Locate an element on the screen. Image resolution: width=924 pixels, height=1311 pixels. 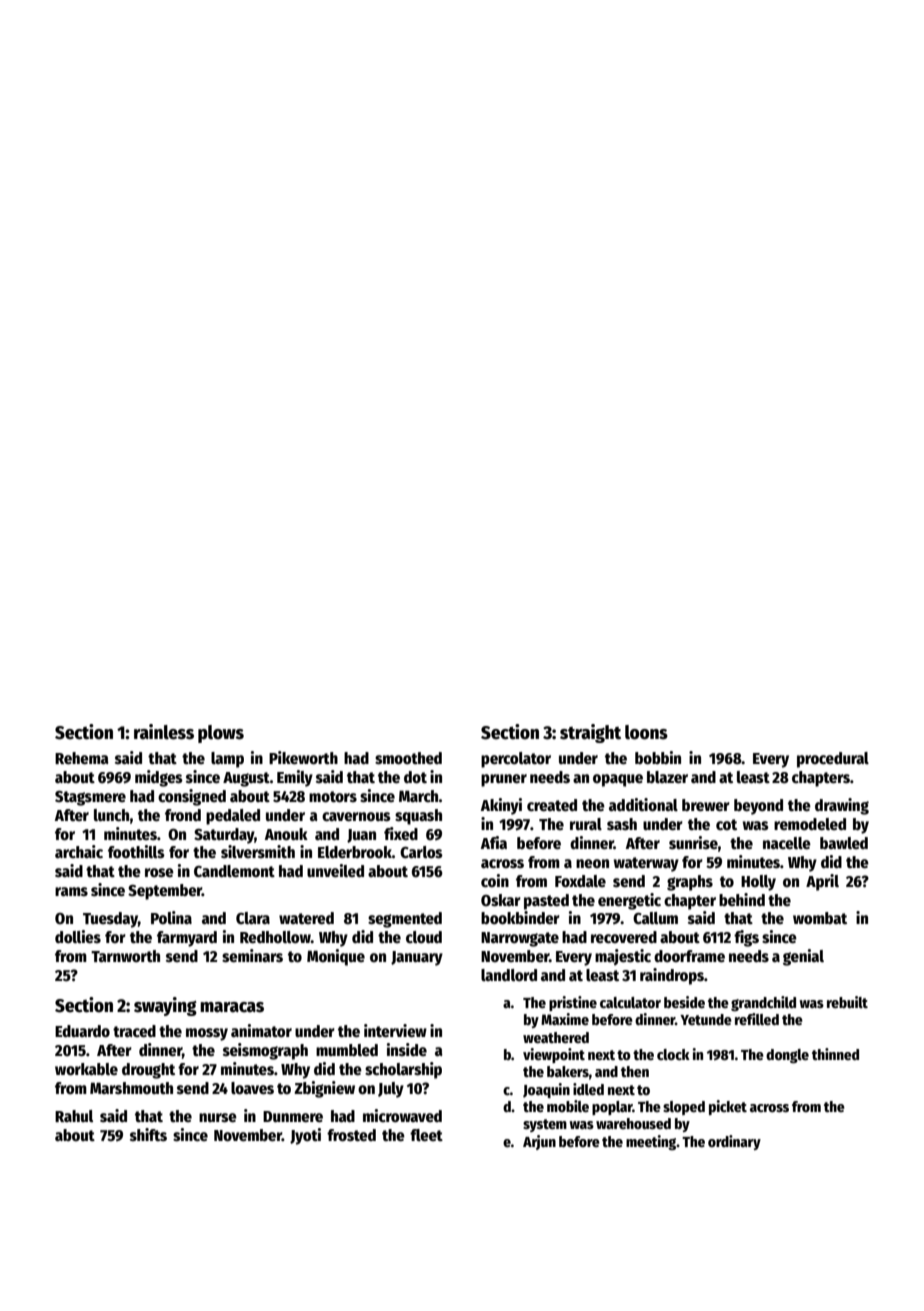
genial is located at coordinates (803, 957).
